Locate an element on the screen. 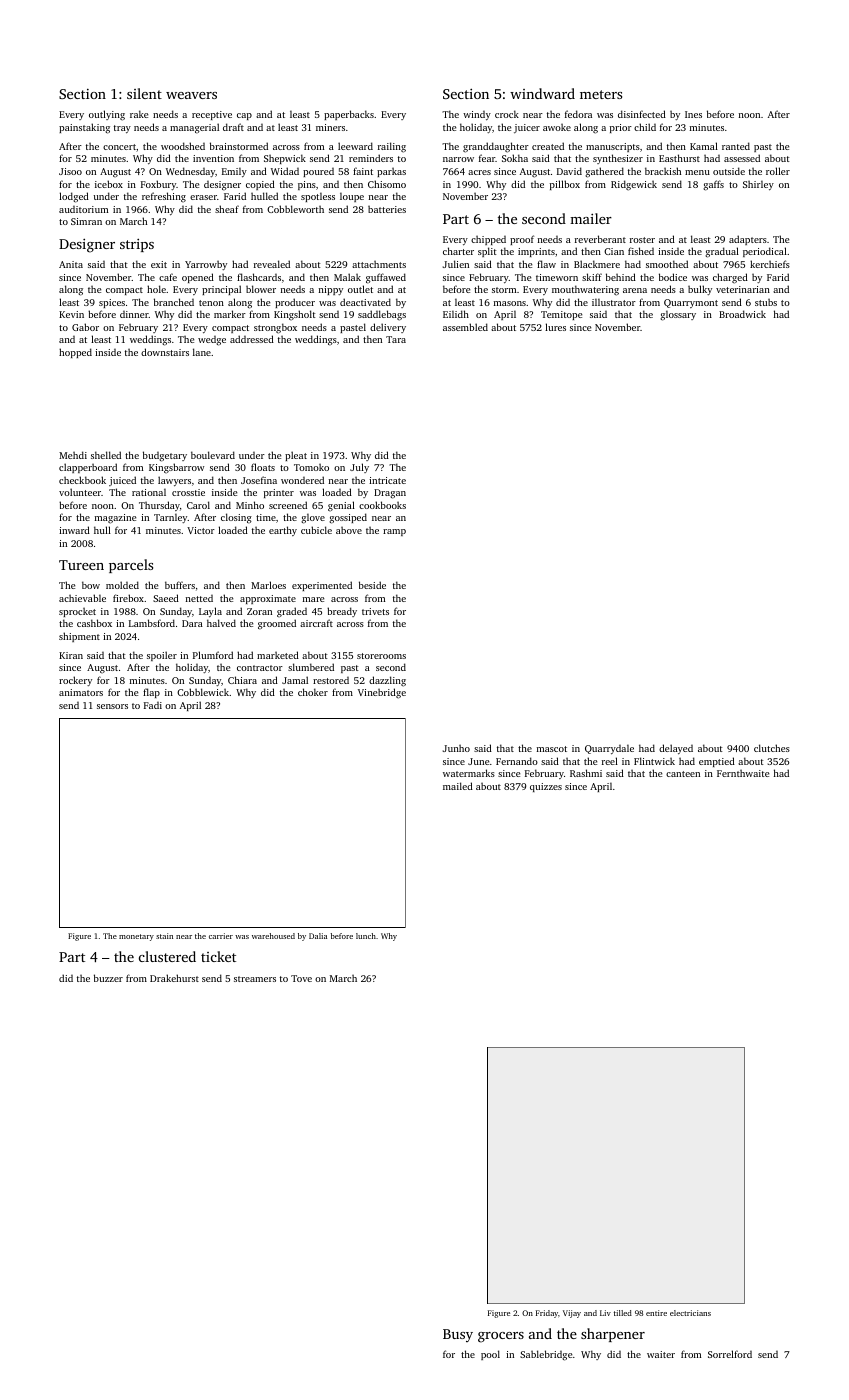 This screenshot has width=849, height=1400. roller is located at coordinates (778, 171).
